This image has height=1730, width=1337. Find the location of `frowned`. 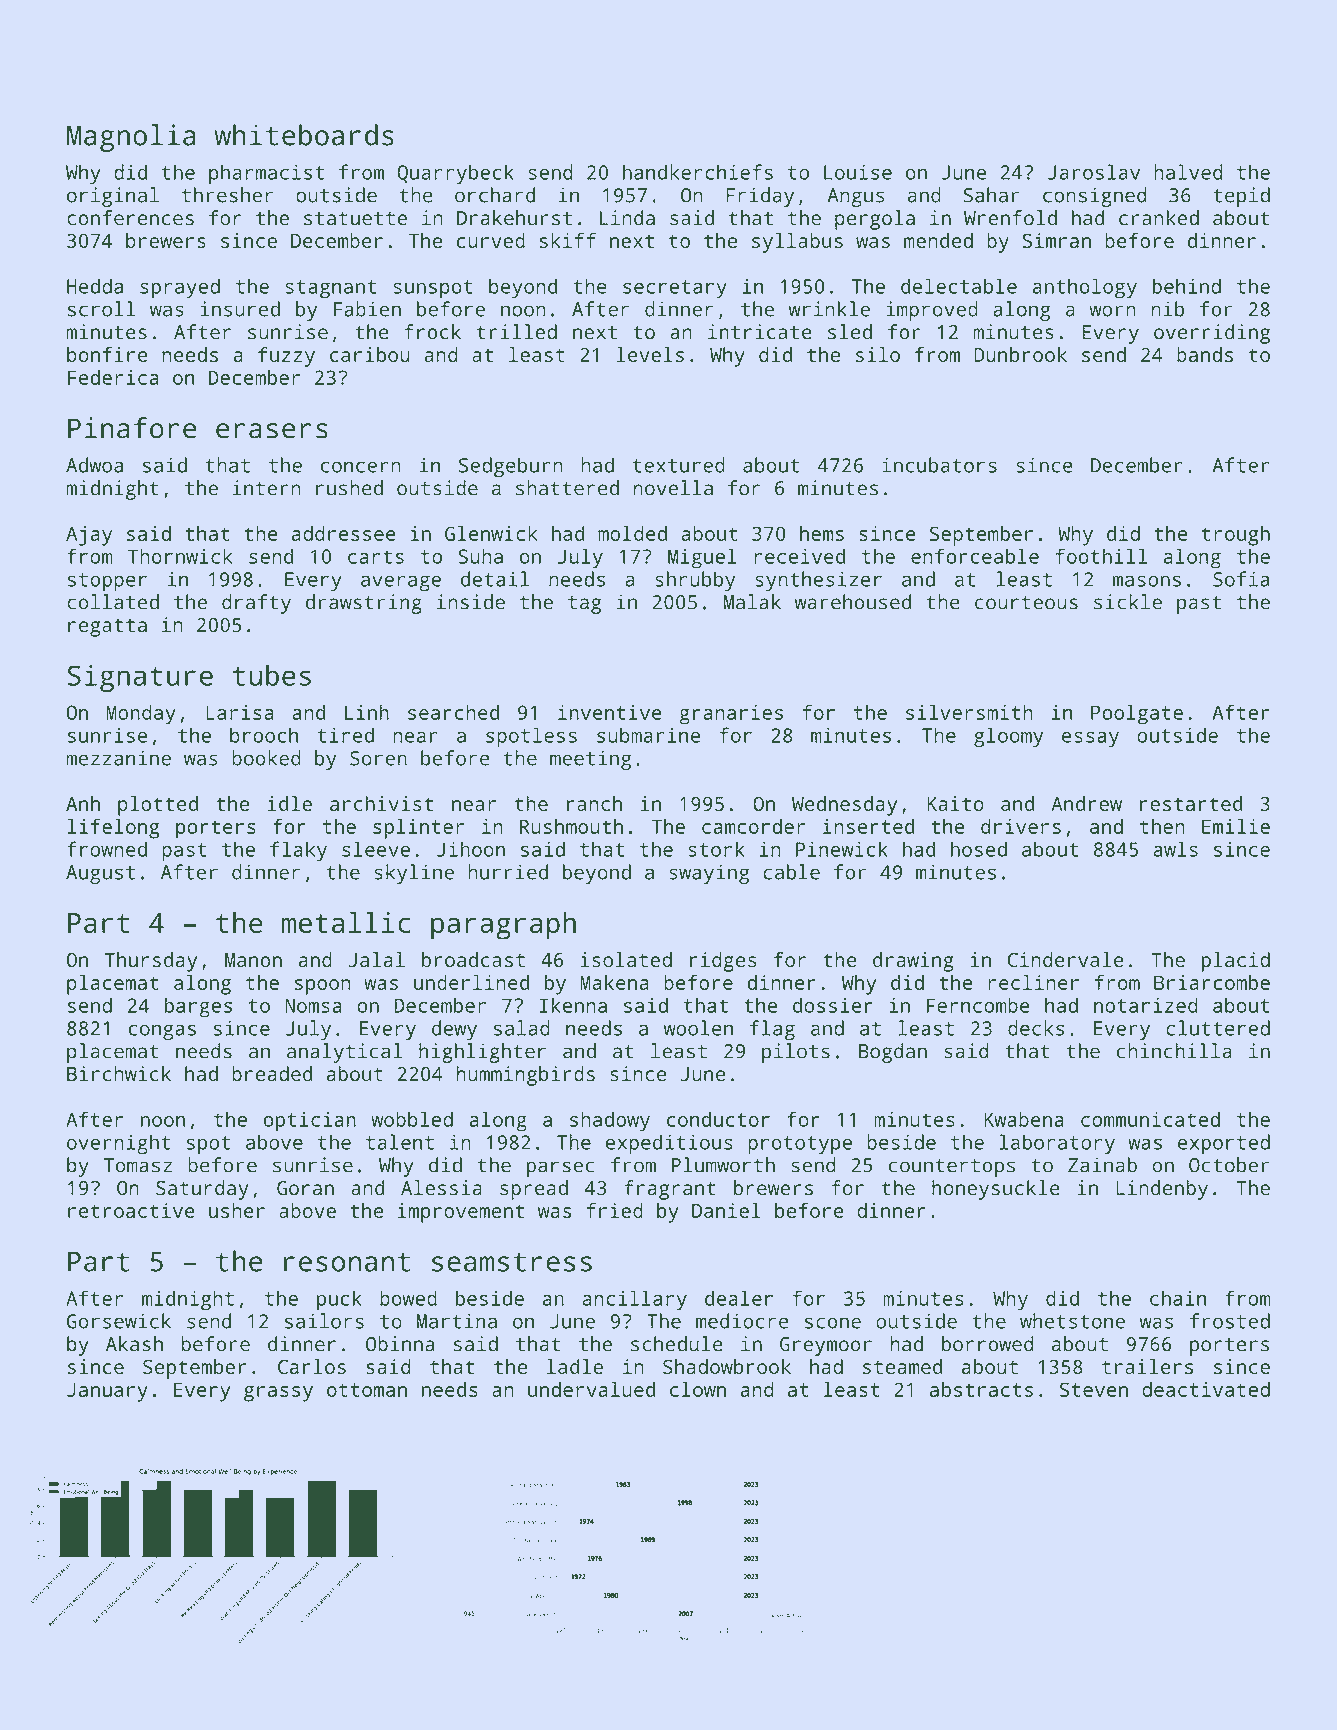

frowned is located at coordinates (107, 849).
